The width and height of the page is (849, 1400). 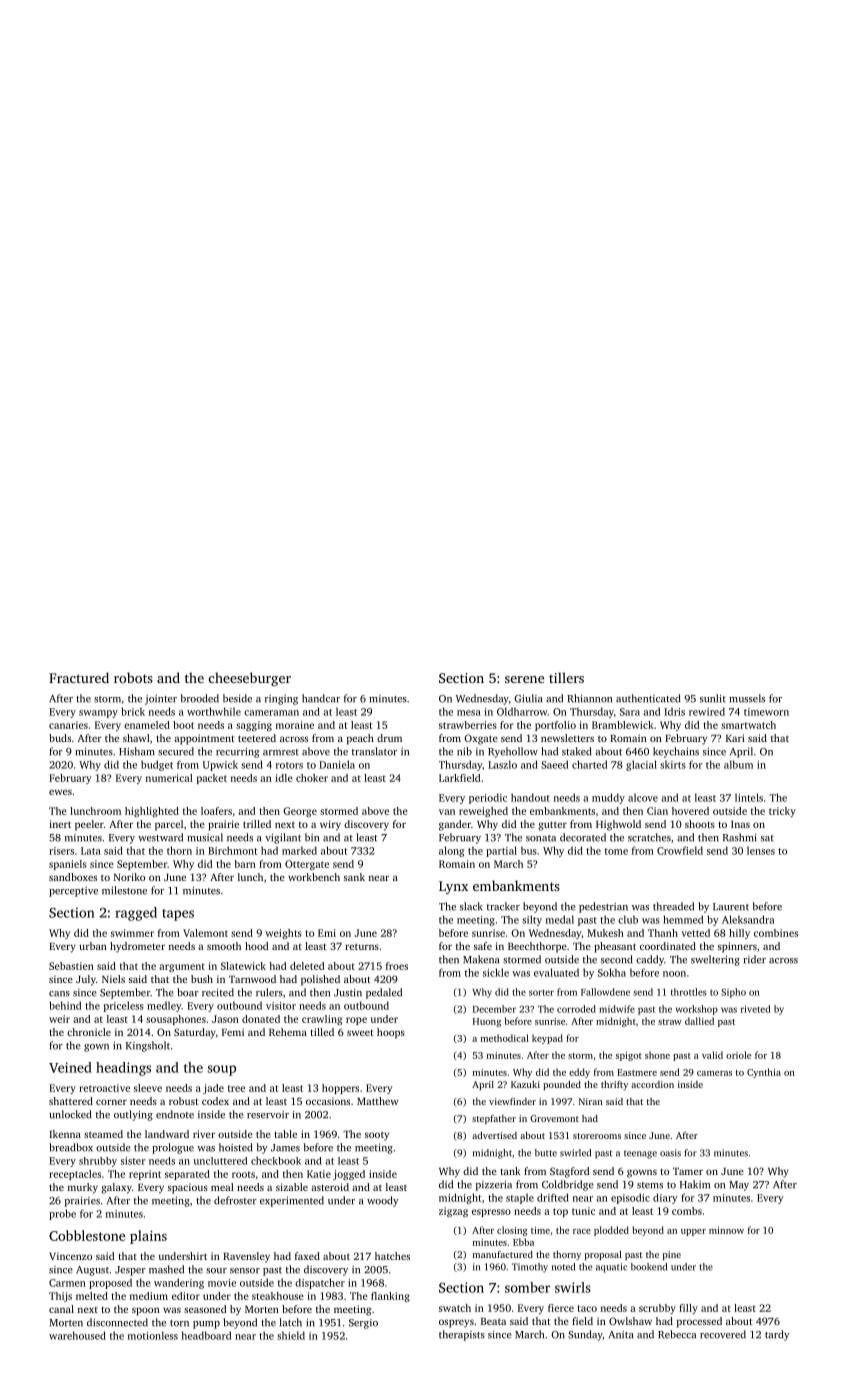 I want to click on May, so click(x=739, y=1186).
